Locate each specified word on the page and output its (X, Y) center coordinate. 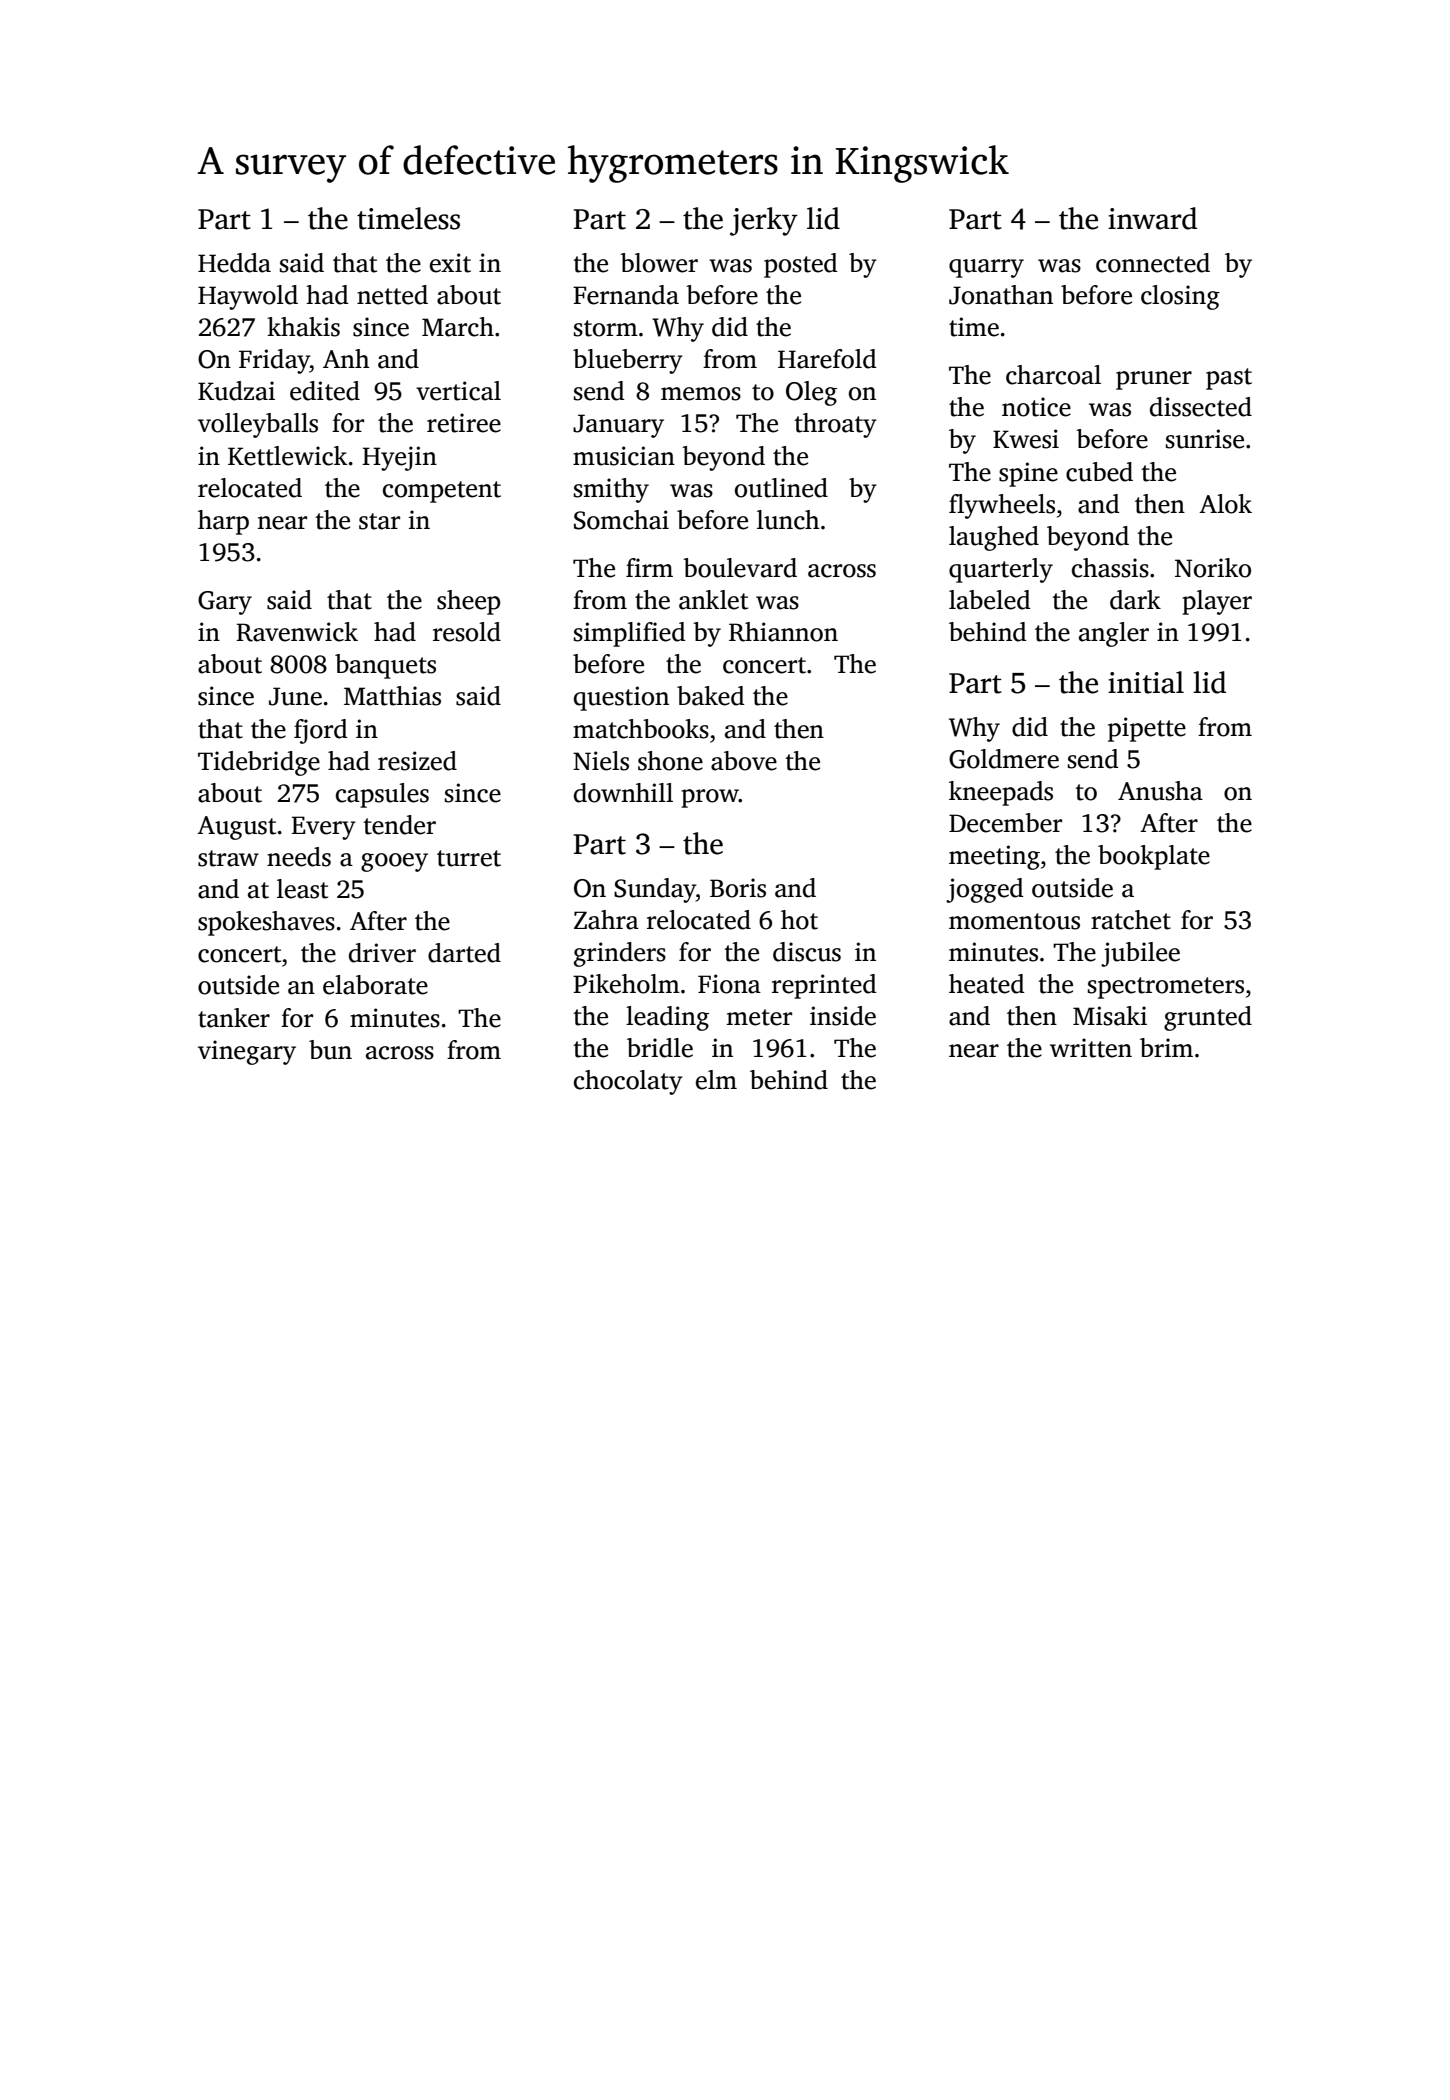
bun (330, 1050)
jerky (764, 221)
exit (450, 263)
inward (1152, 218)
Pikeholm (626, 984)
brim (1166, 1047)
